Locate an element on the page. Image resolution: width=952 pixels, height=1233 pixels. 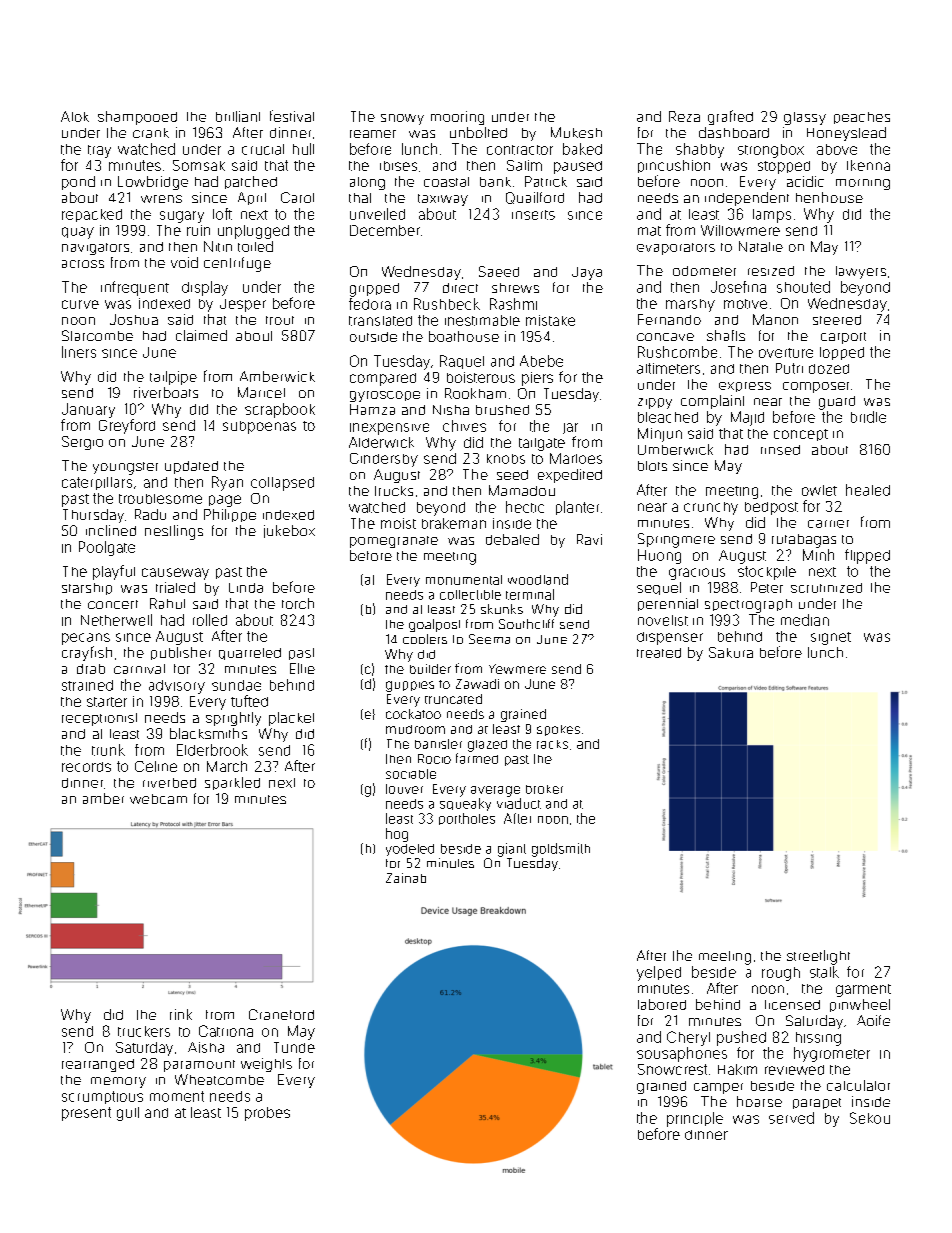
gull is located at coordinates (128, 1114).
